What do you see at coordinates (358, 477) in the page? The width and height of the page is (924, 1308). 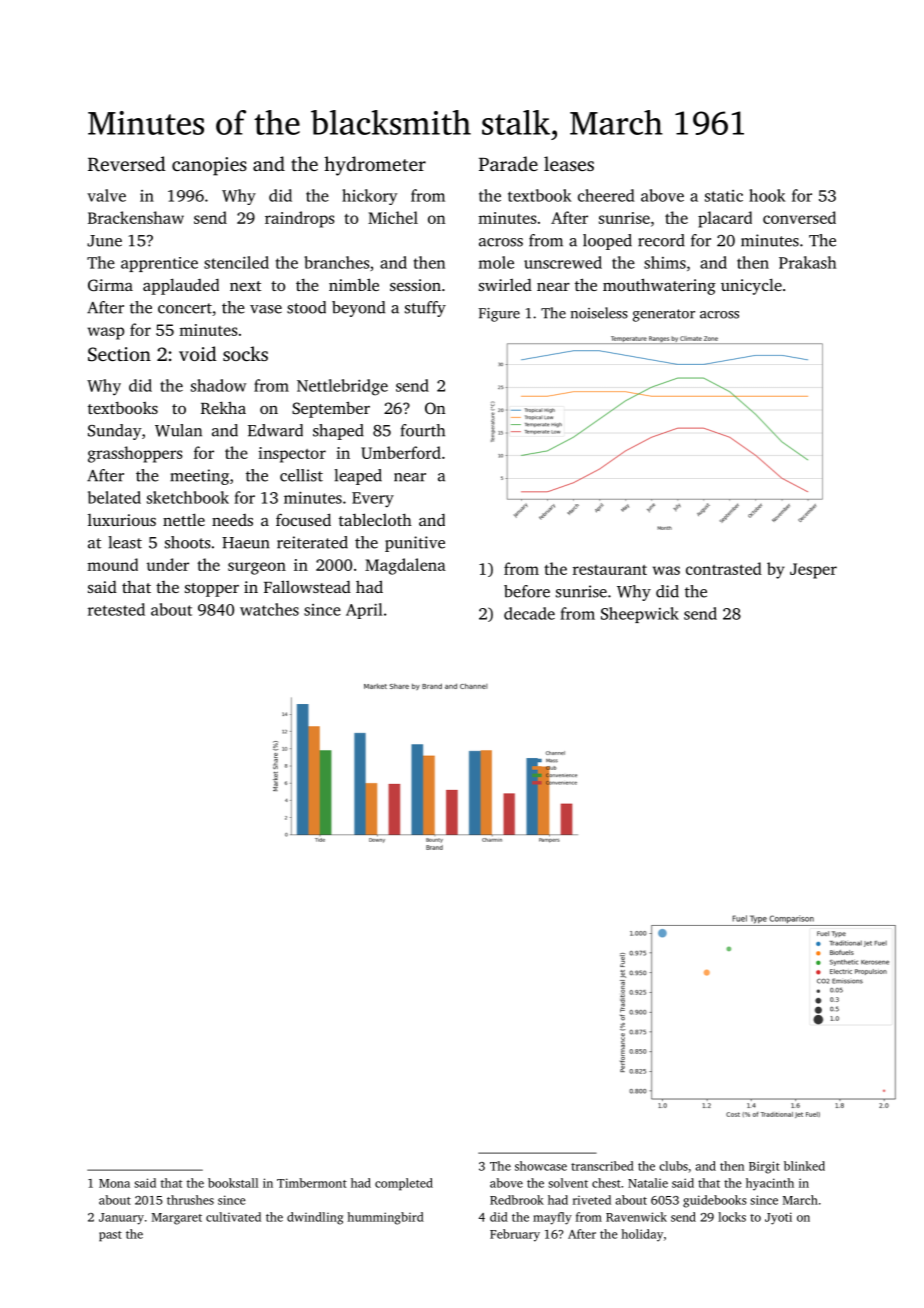 I see `leaped` at bounding box center [358, 477].
